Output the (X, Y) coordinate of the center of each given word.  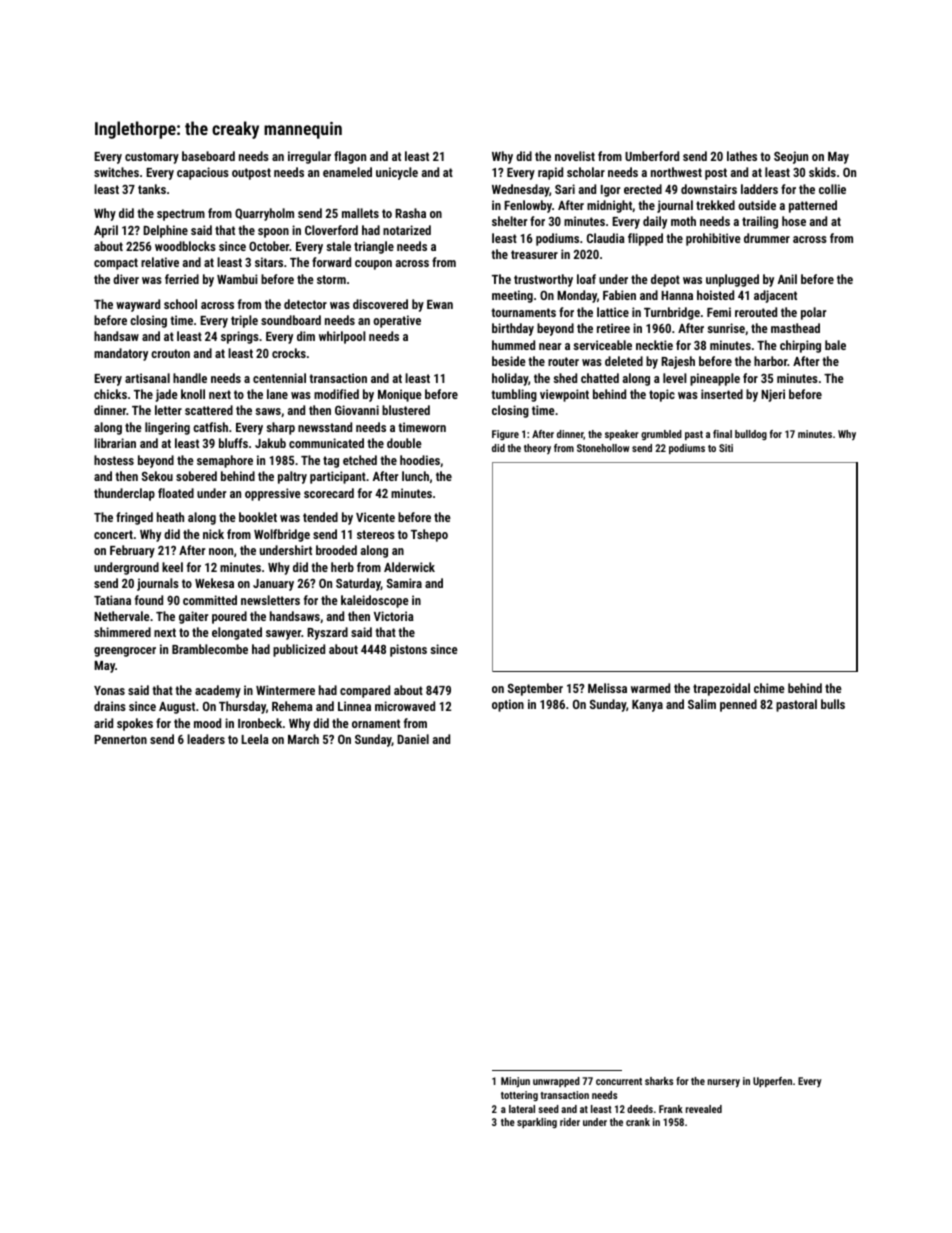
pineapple (715, 379)
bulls (833, 704)
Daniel (413, 739)
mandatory (121, 354)
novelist (575, 156)
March (303, 739)
